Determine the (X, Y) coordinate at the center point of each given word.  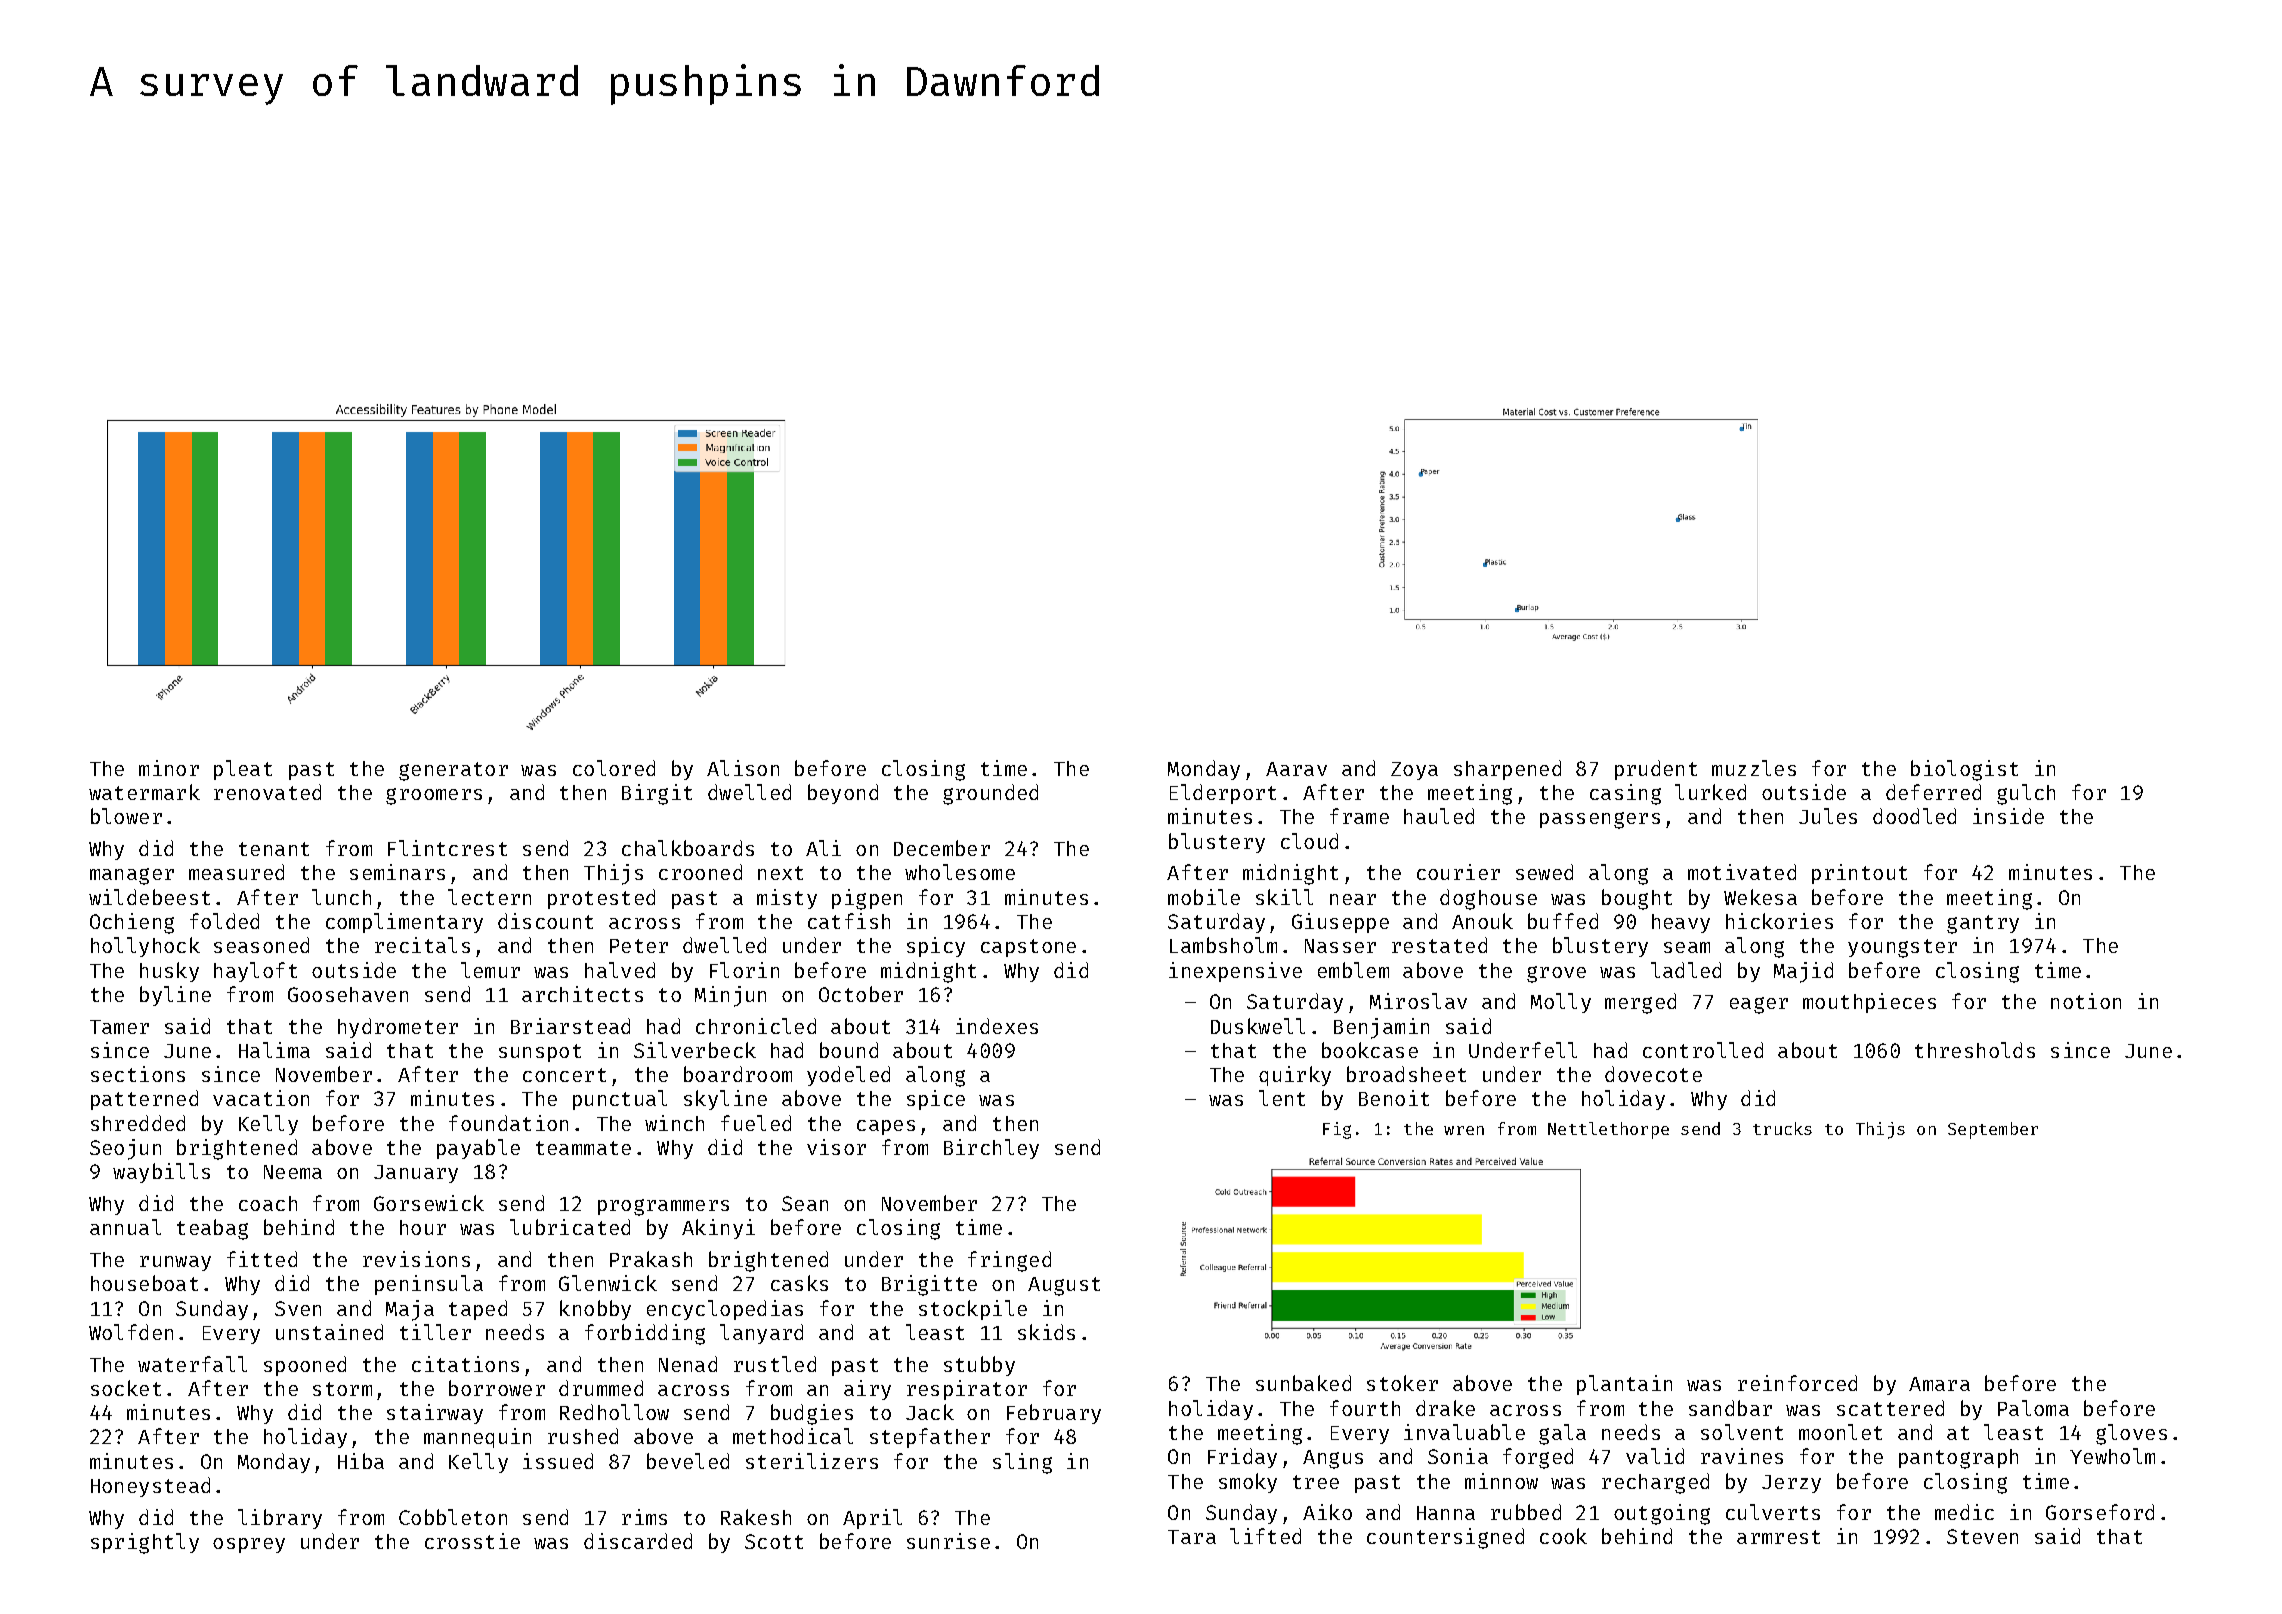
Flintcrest (447, 848)
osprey (249, 1545)
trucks (1782, 1128)
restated (1439, 945)
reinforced (1797, 1383)
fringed (1009, 1261)
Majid (1803, 972)
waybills (161, 1173)
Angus (1333, 1459)
